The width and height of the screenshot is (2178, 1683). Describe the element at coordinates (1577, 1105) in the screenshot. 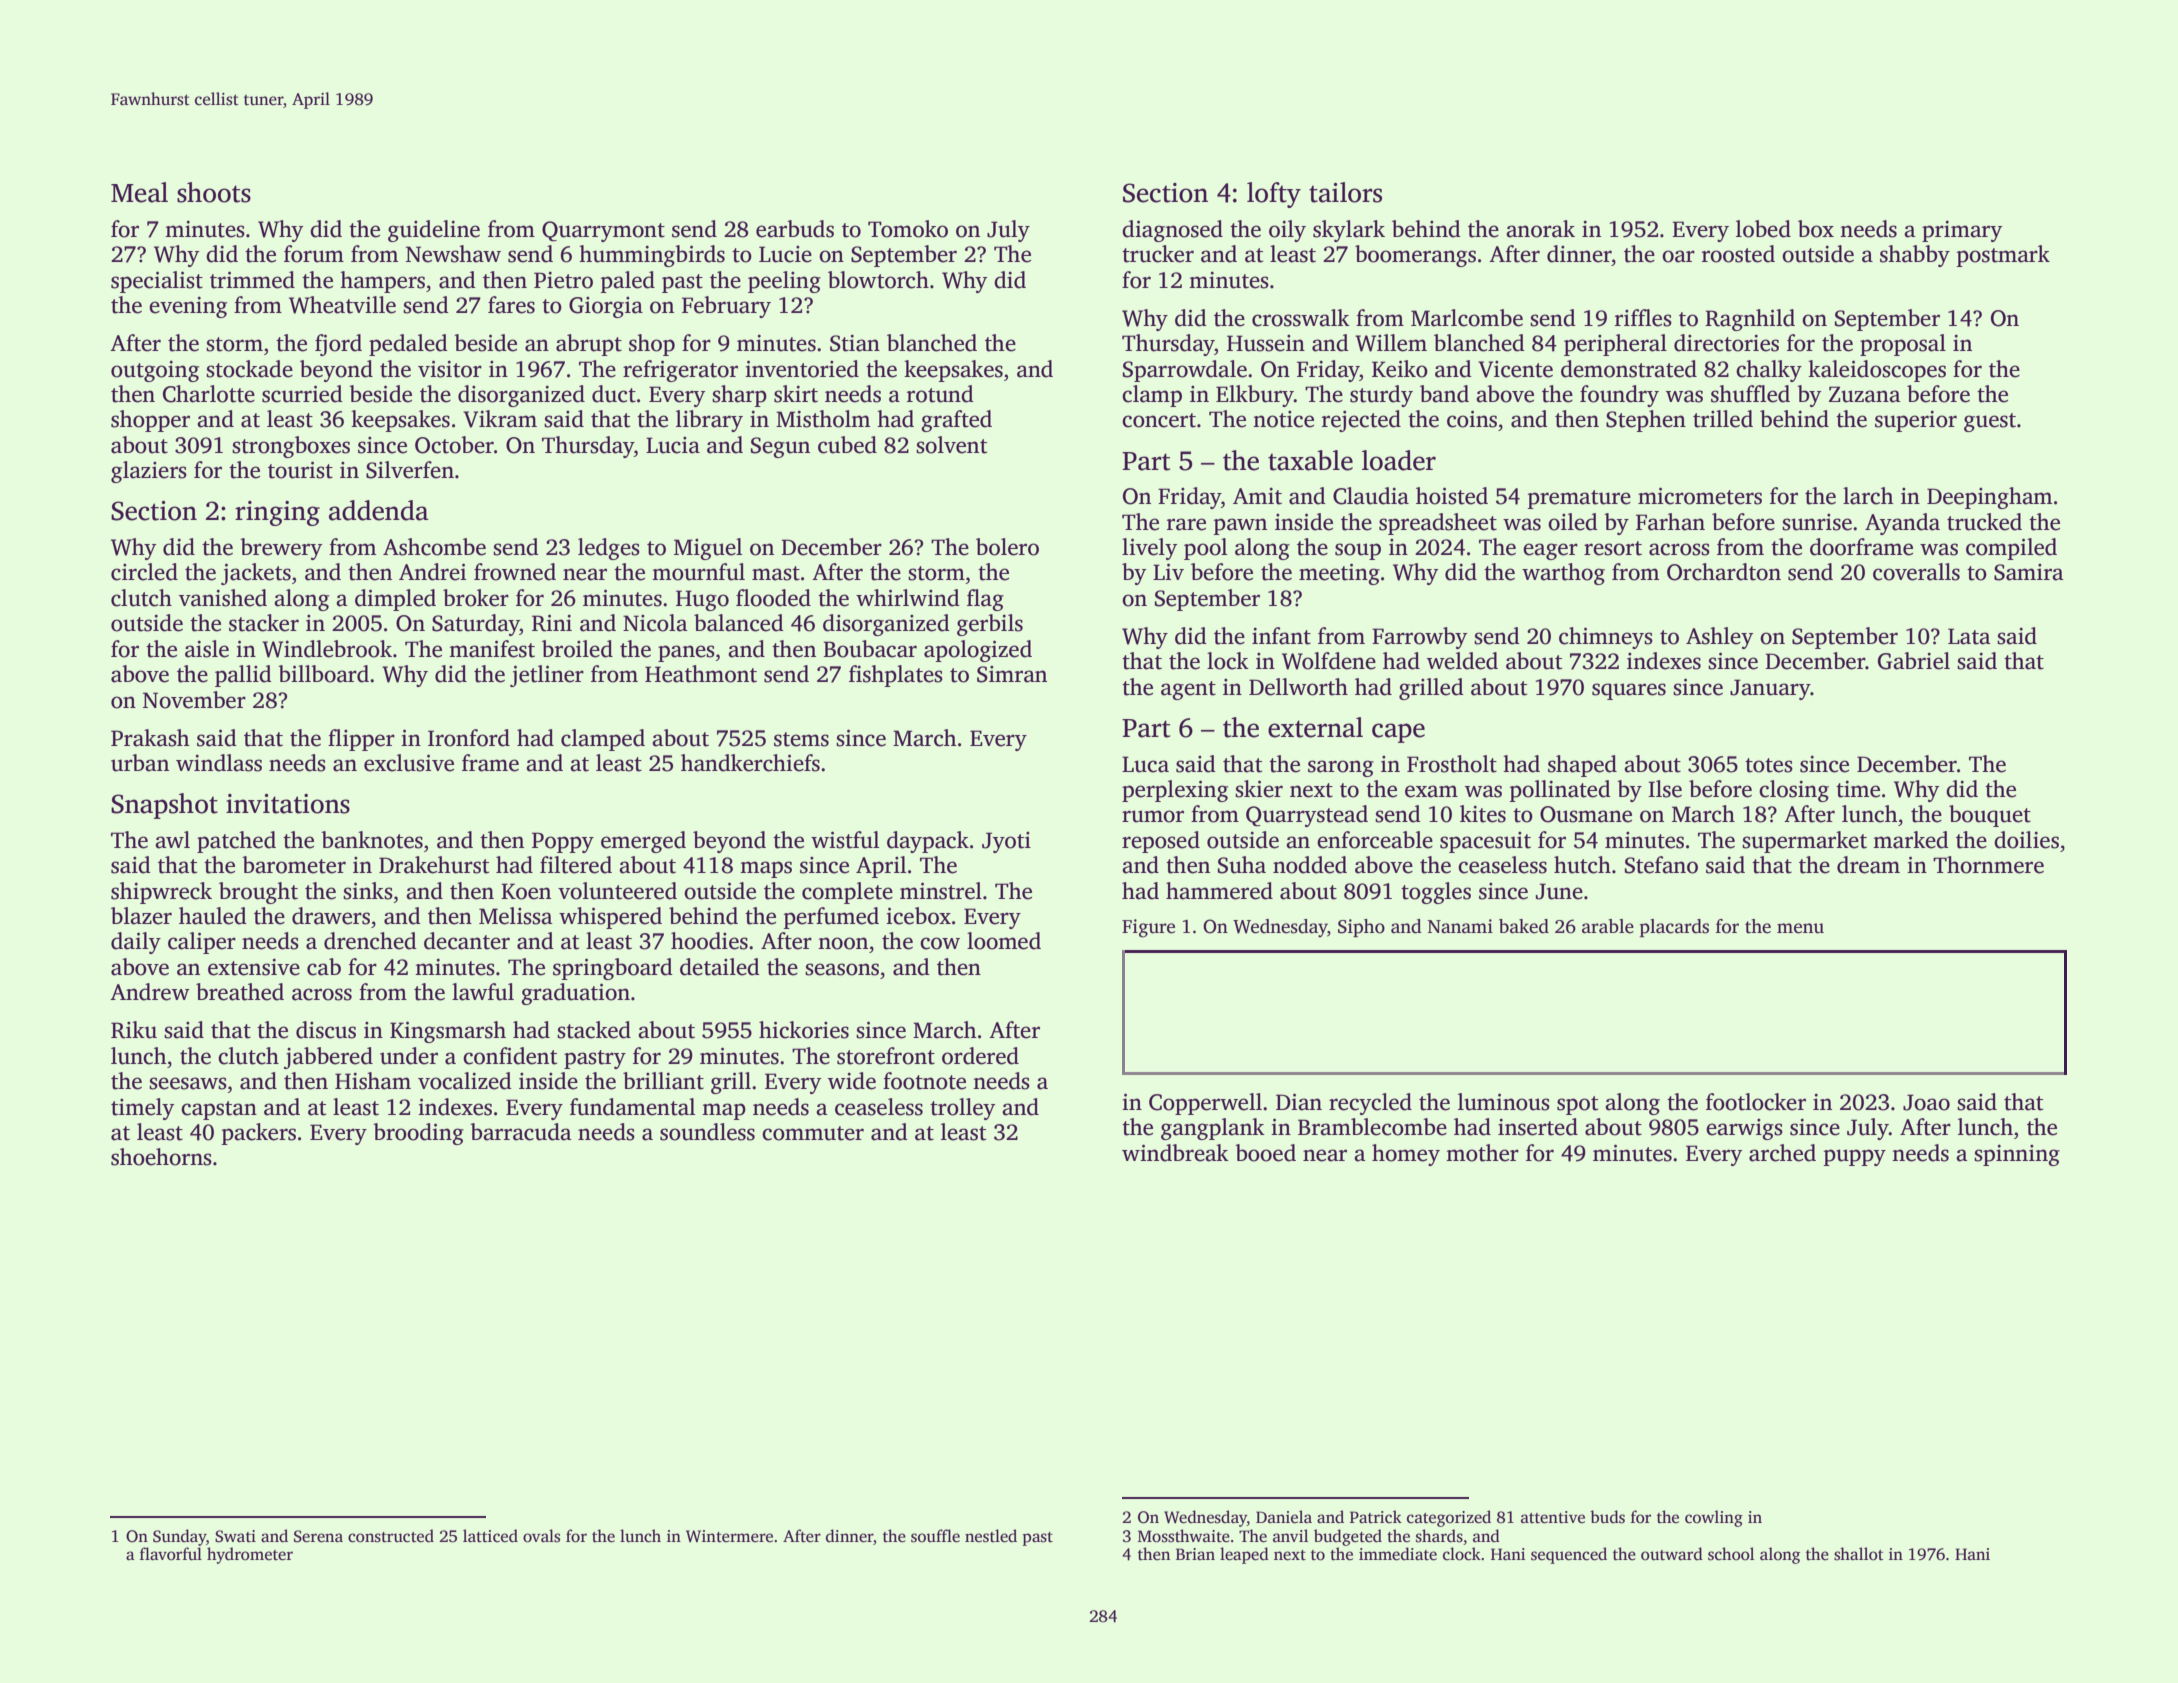

I see `spot` at that location.
